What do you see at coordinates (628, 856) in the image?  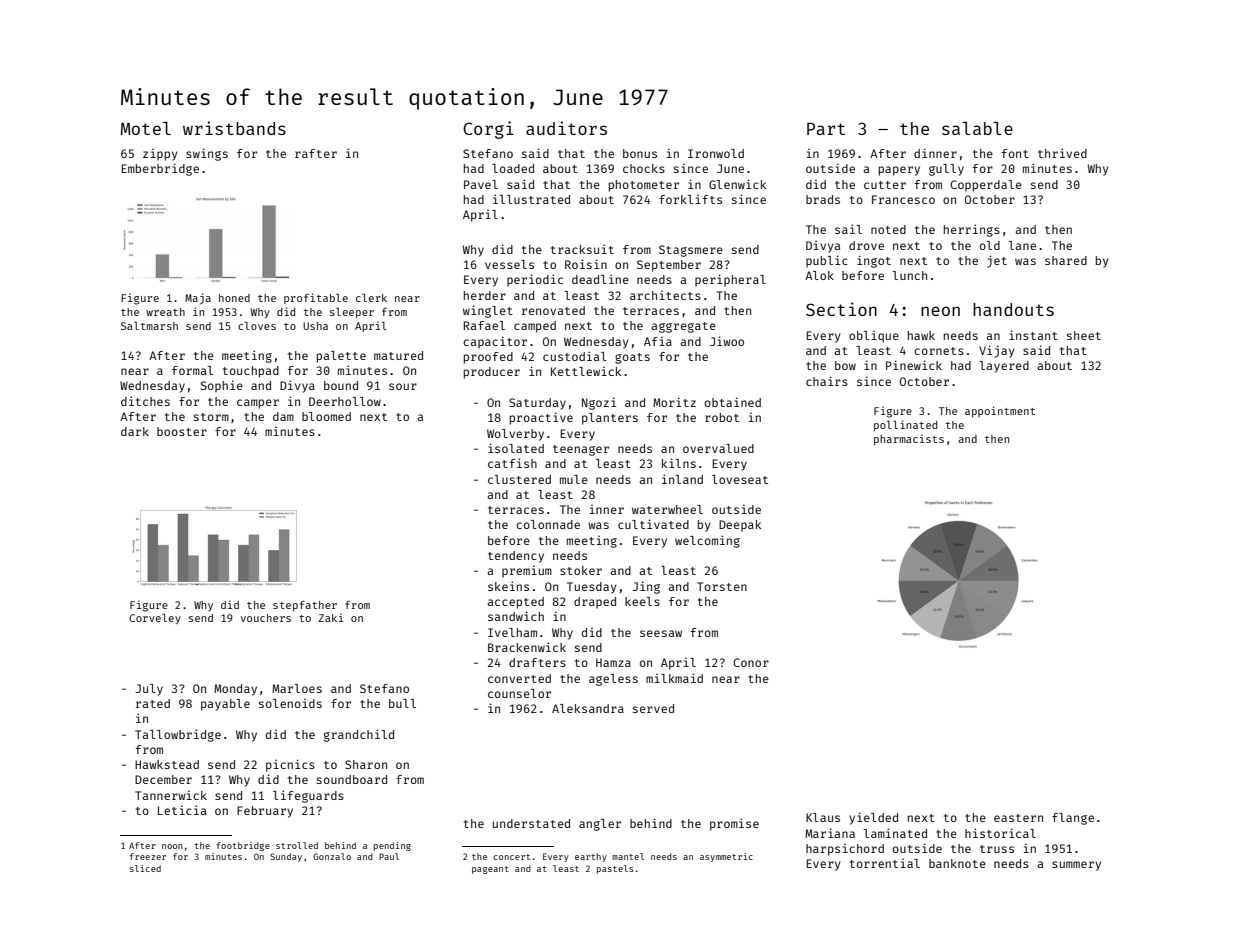 I see `mantel` at bounding box center [628, 856].
